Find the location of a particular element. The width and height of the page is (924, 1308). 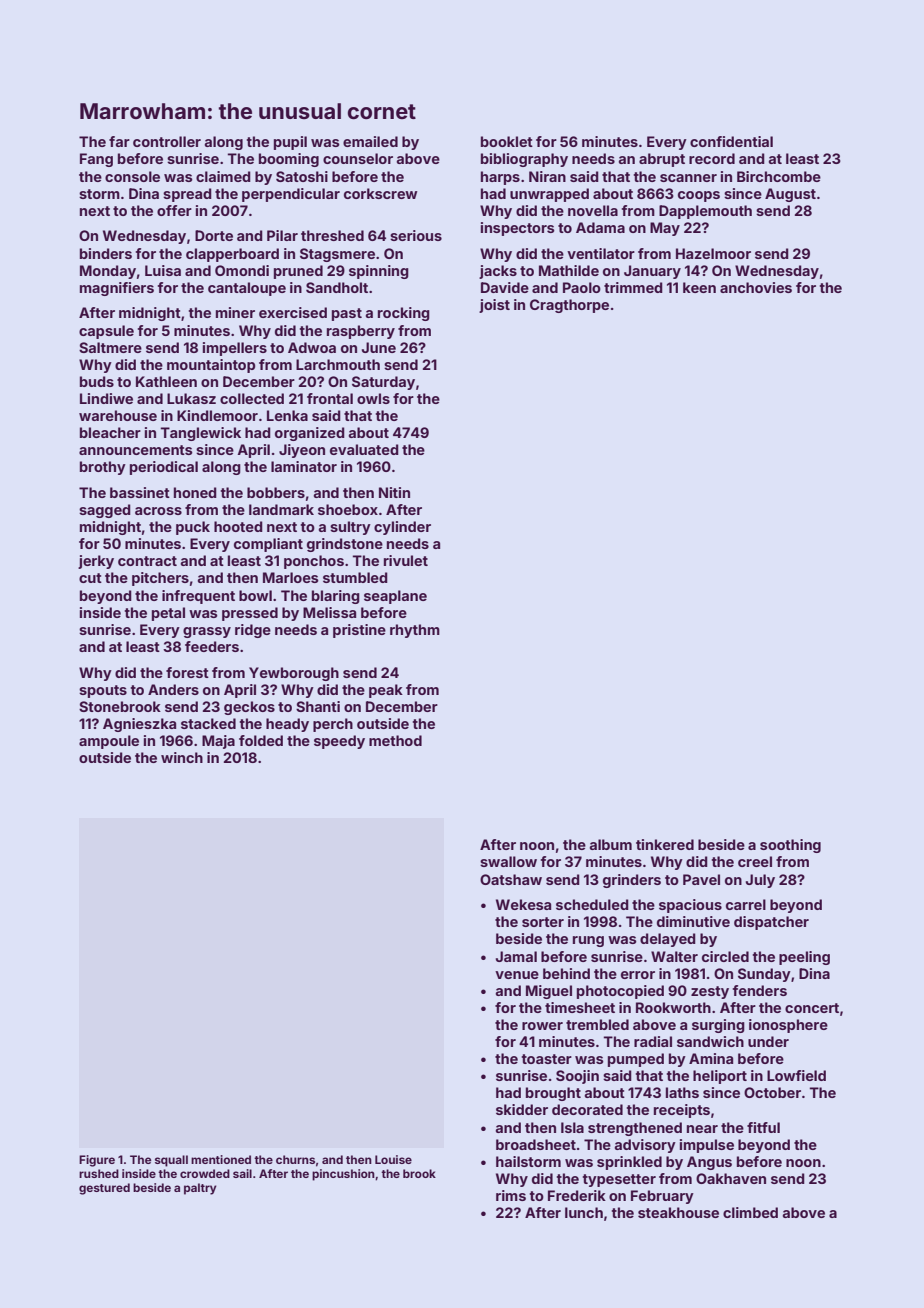

confidential is located at coordinates (731, 141).
